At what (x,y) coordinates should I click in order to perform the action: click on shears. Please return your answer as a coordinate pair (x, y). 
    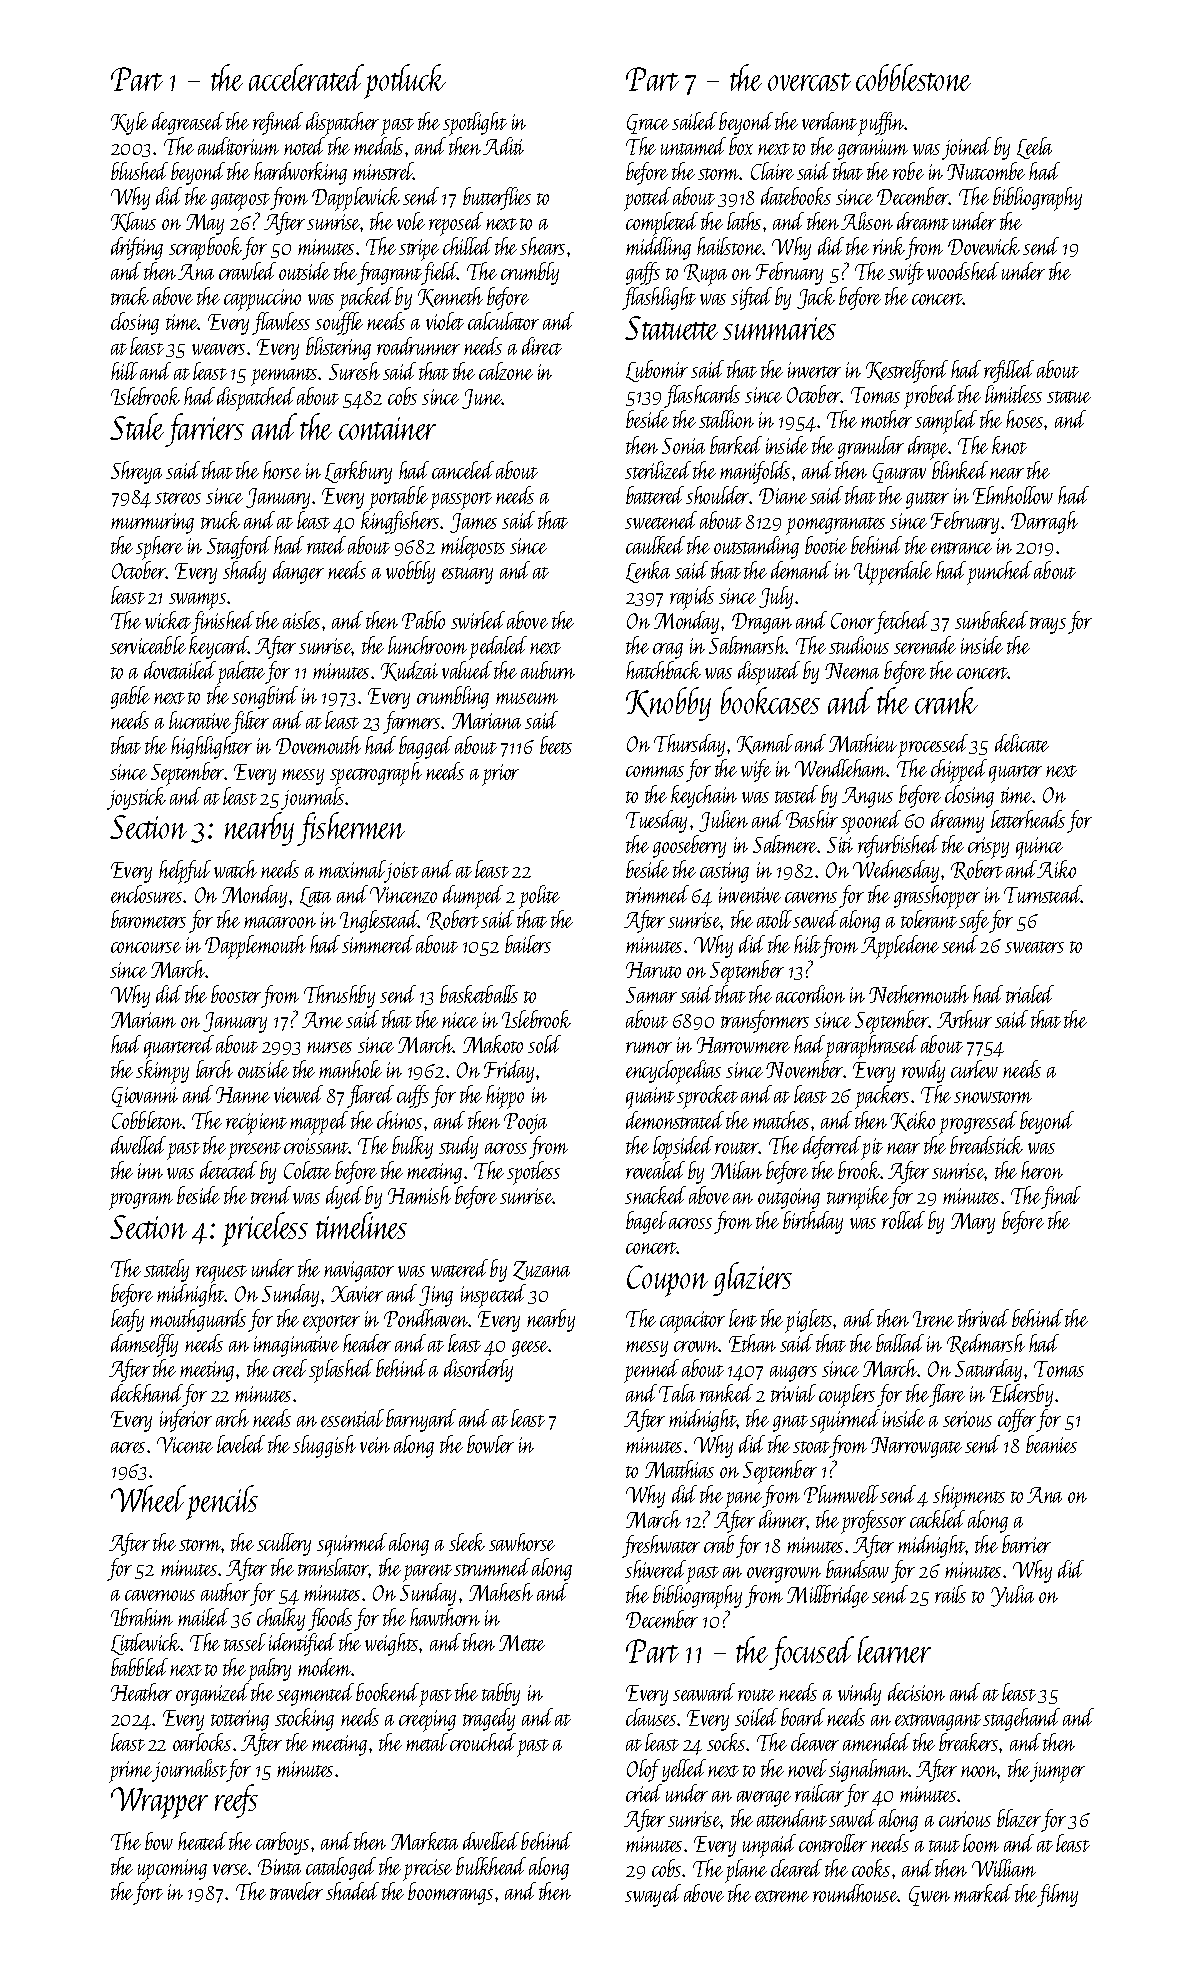
    Looking at the image, I should click on (542, 246).
